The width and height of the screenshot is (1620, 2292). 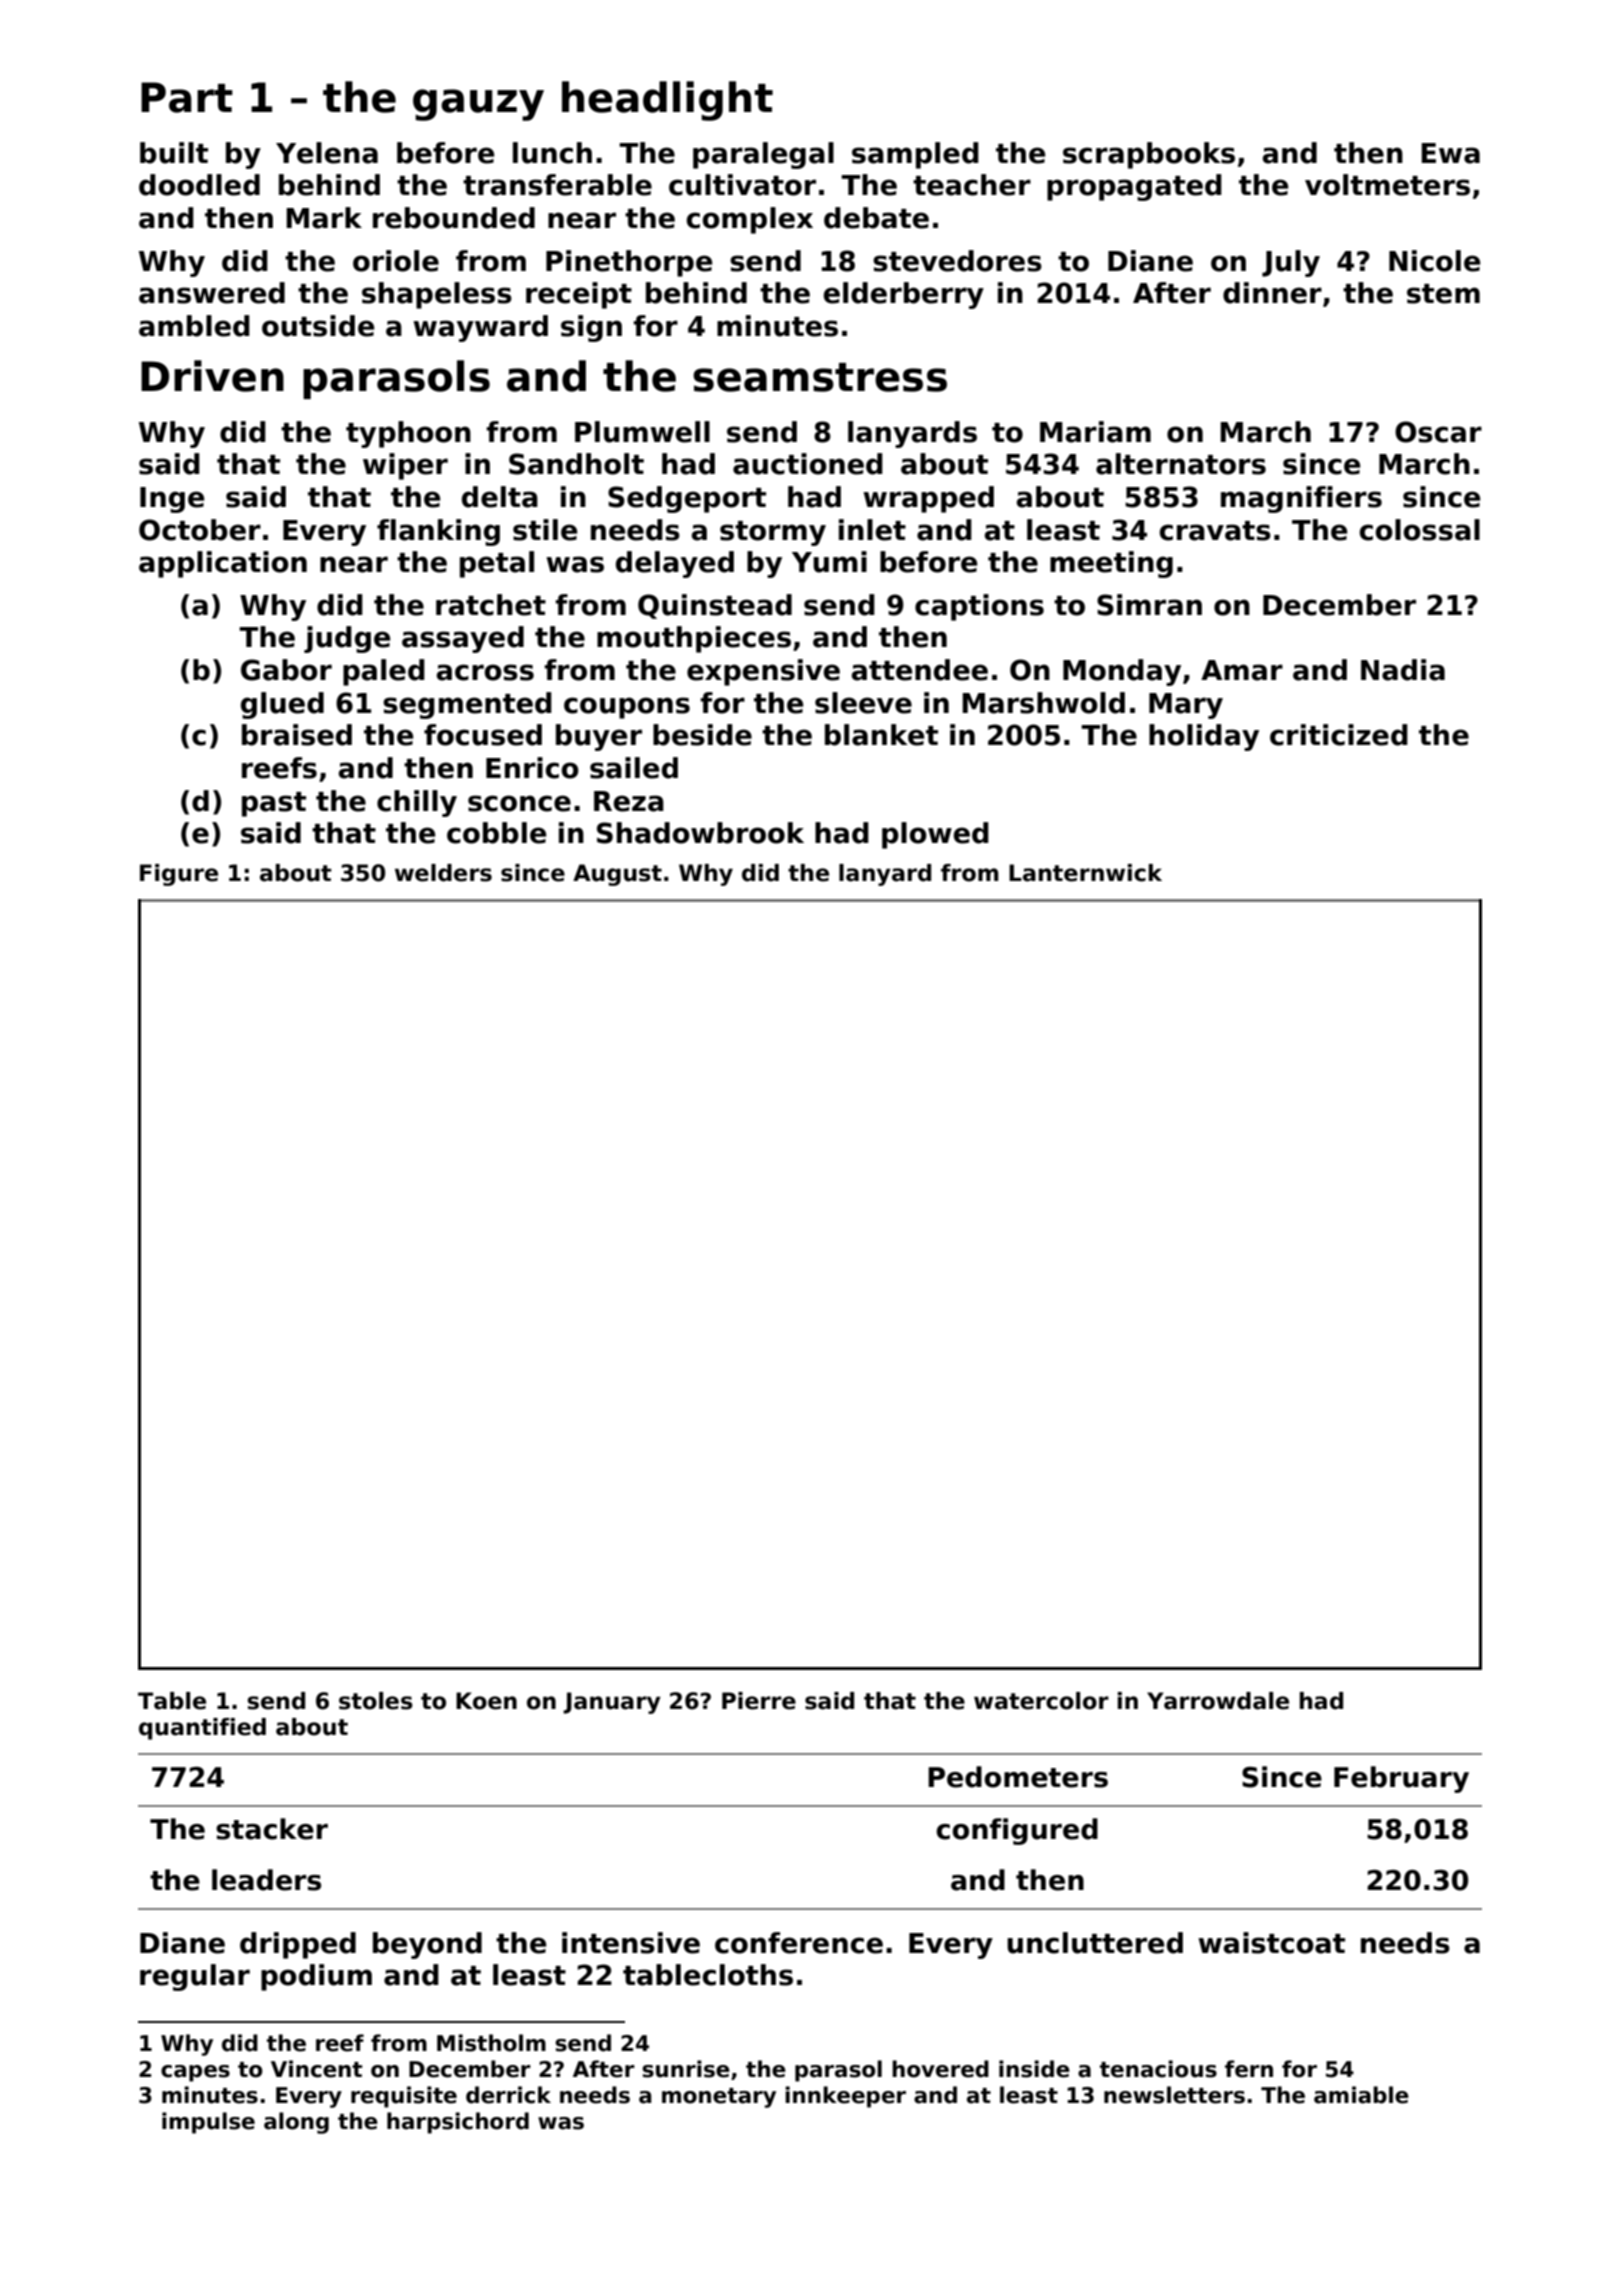 I want to click on plowed, so click(x=935, y=835).
